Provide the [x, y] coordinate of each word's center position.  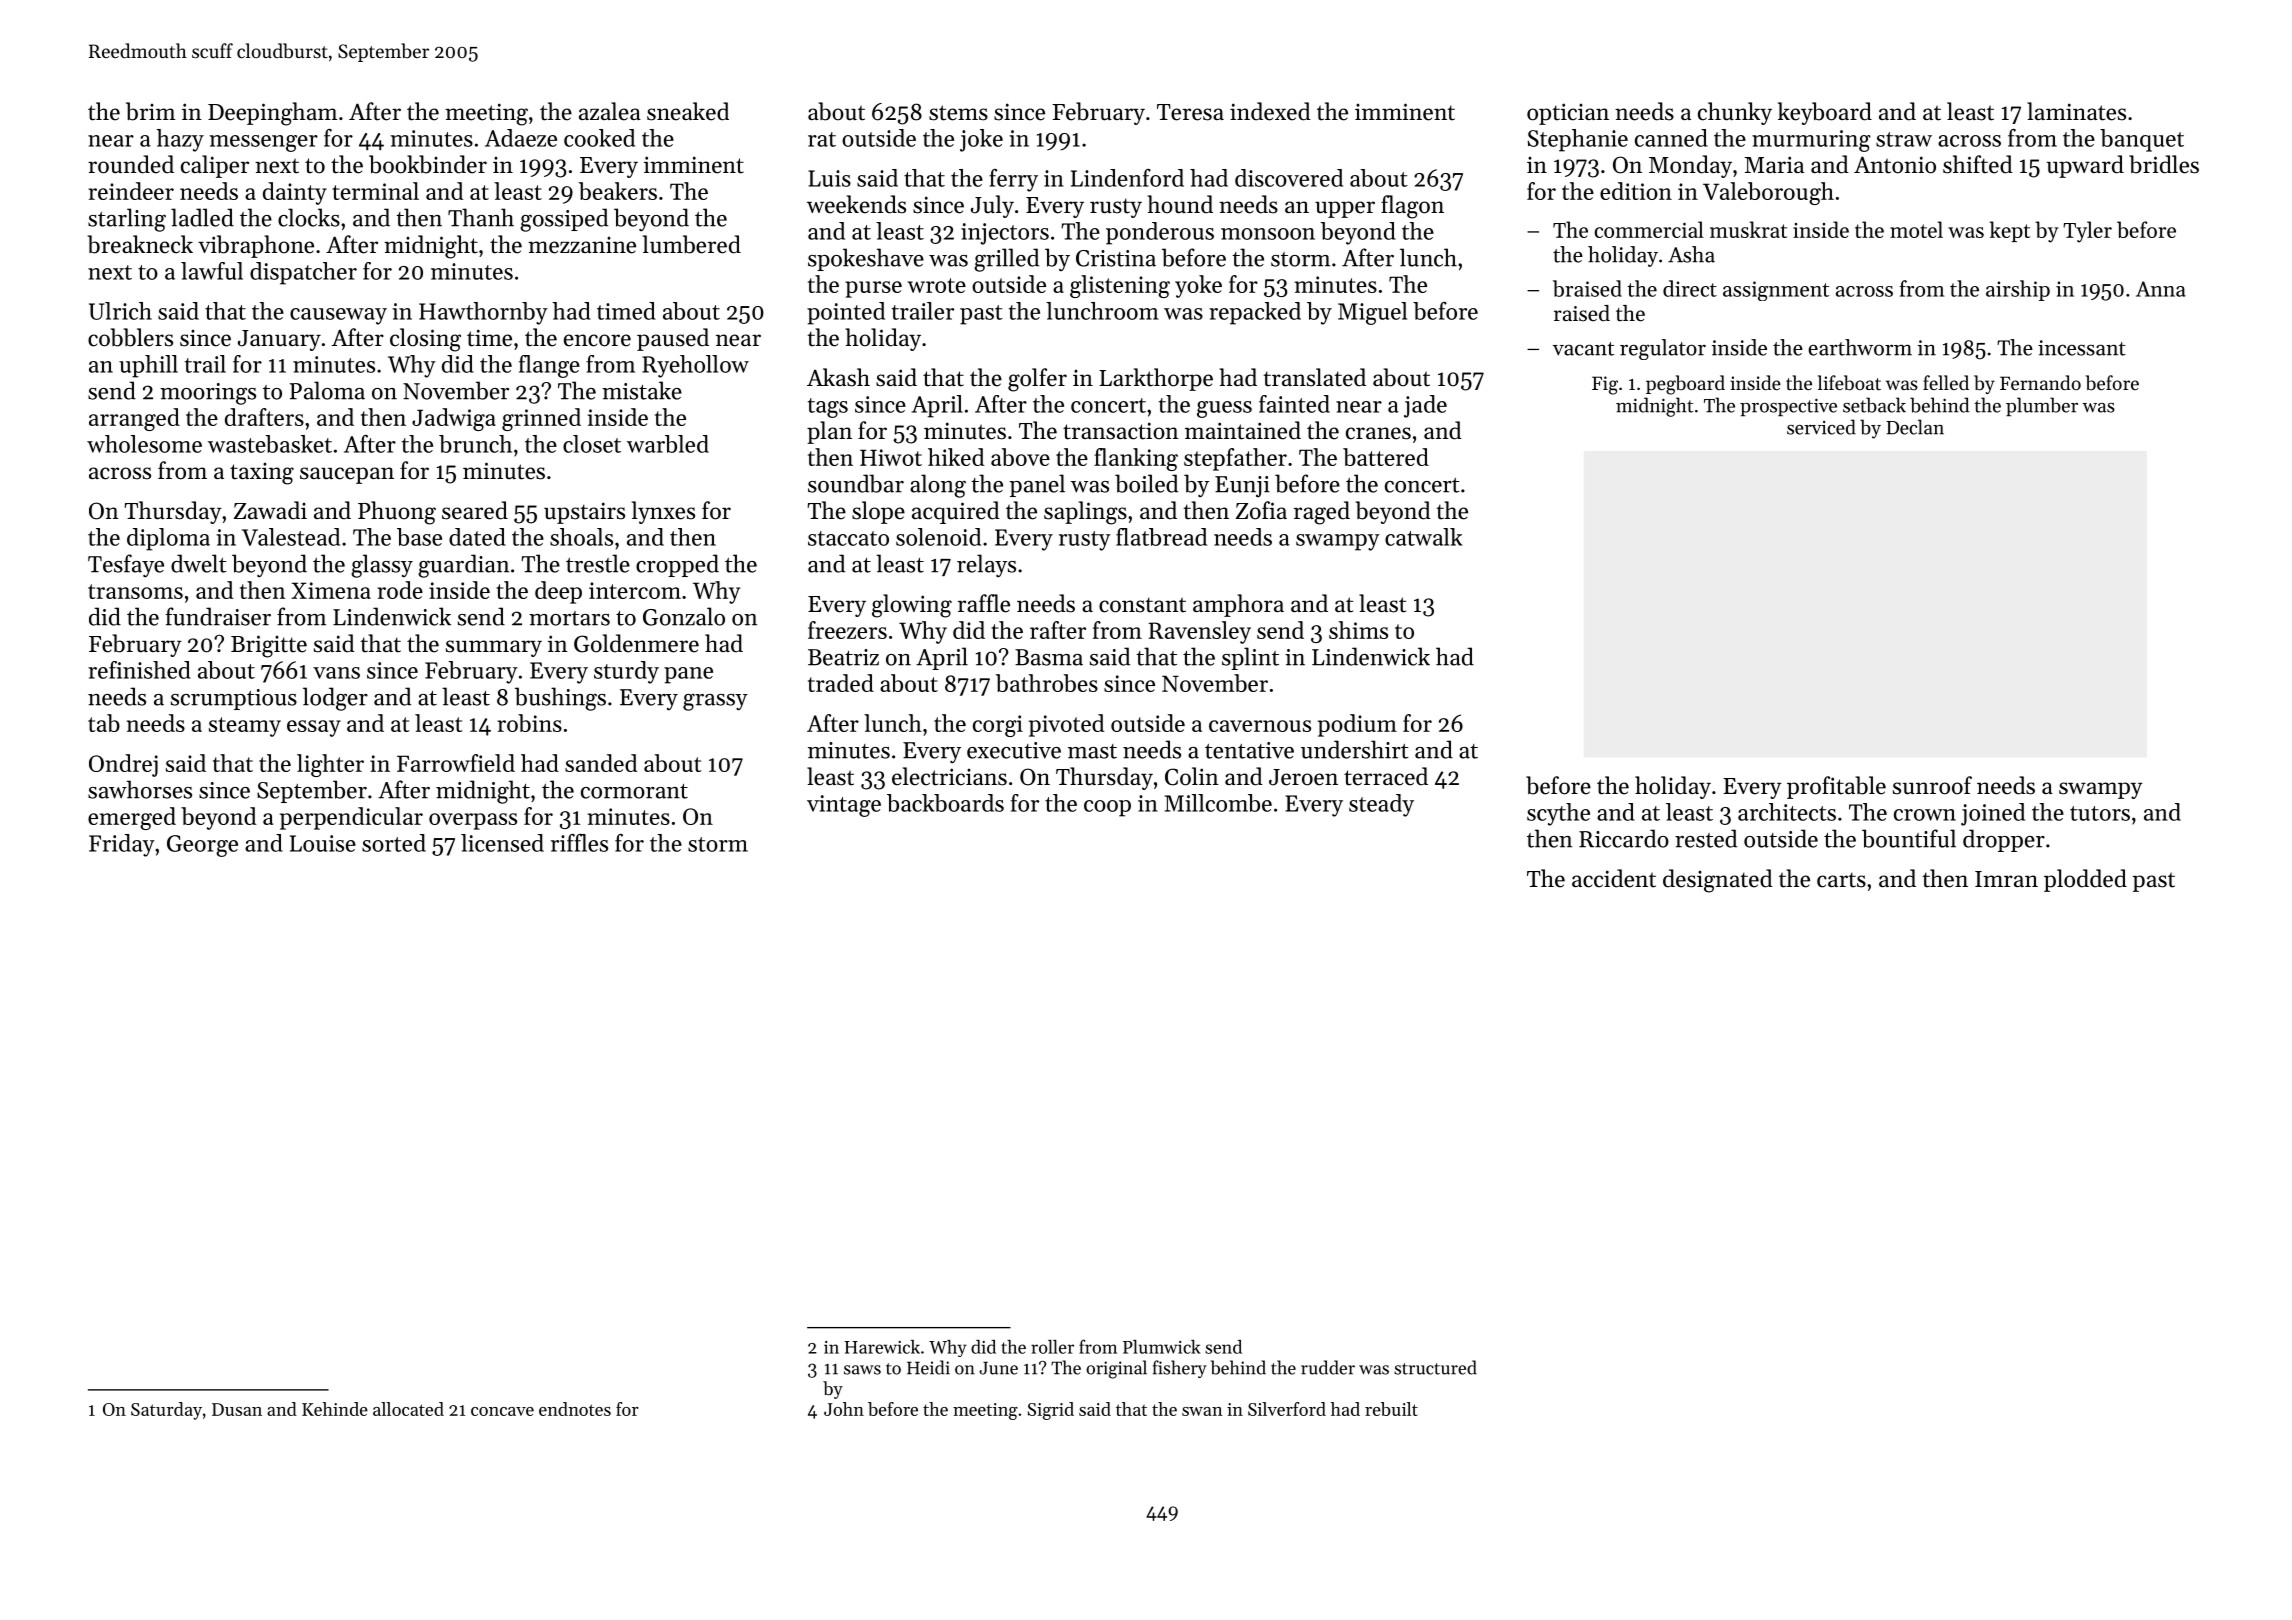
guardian [463, 566]
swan [1202, 1411]
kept [2010, 231]
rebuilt [1391, 1409]
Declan [1915, 427]
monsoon [1268, 234]
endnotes [575, 1409]
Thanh [481, 217]
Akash [838, 377]
